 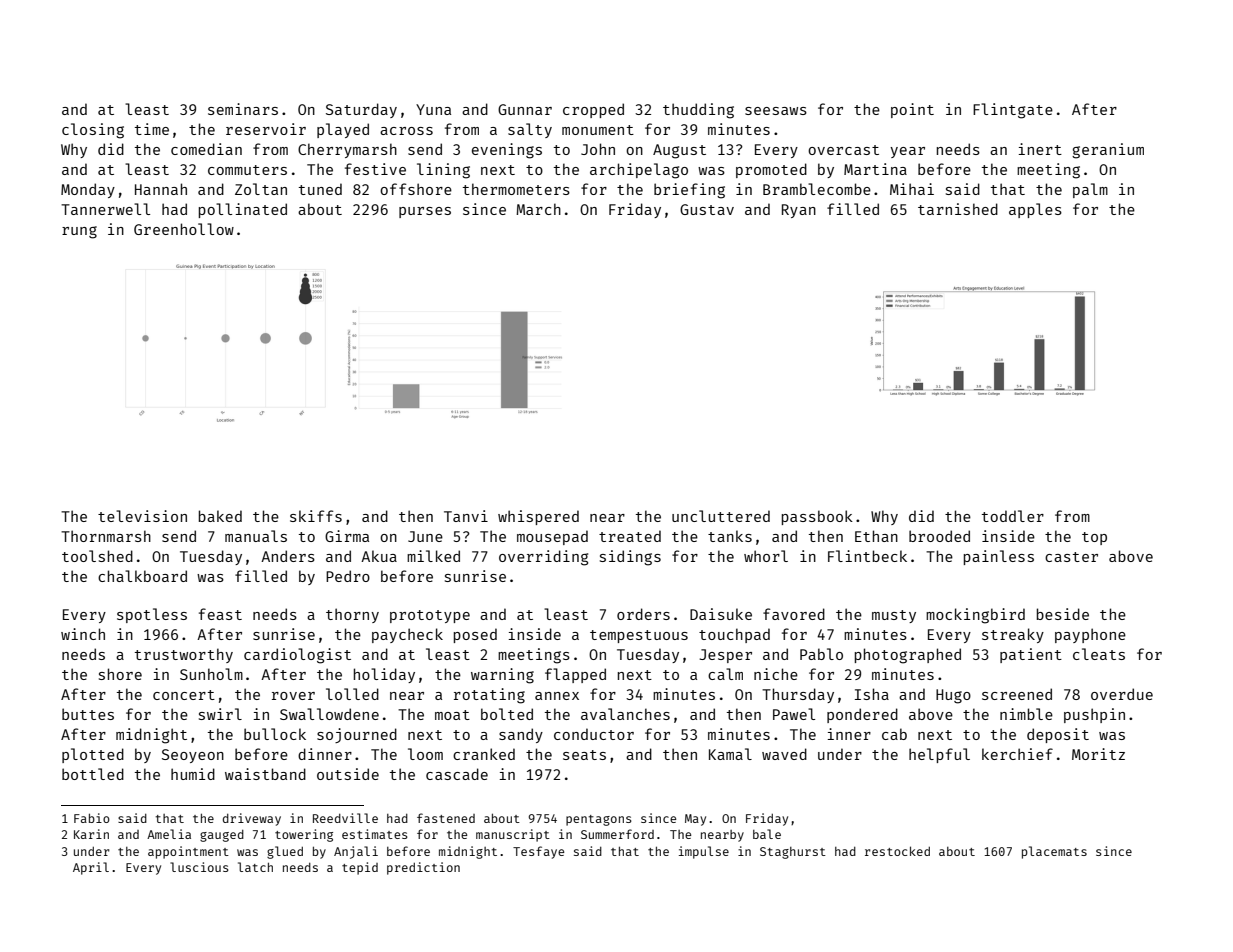 I want to click on payphone, so click(x=1090, y=635).
